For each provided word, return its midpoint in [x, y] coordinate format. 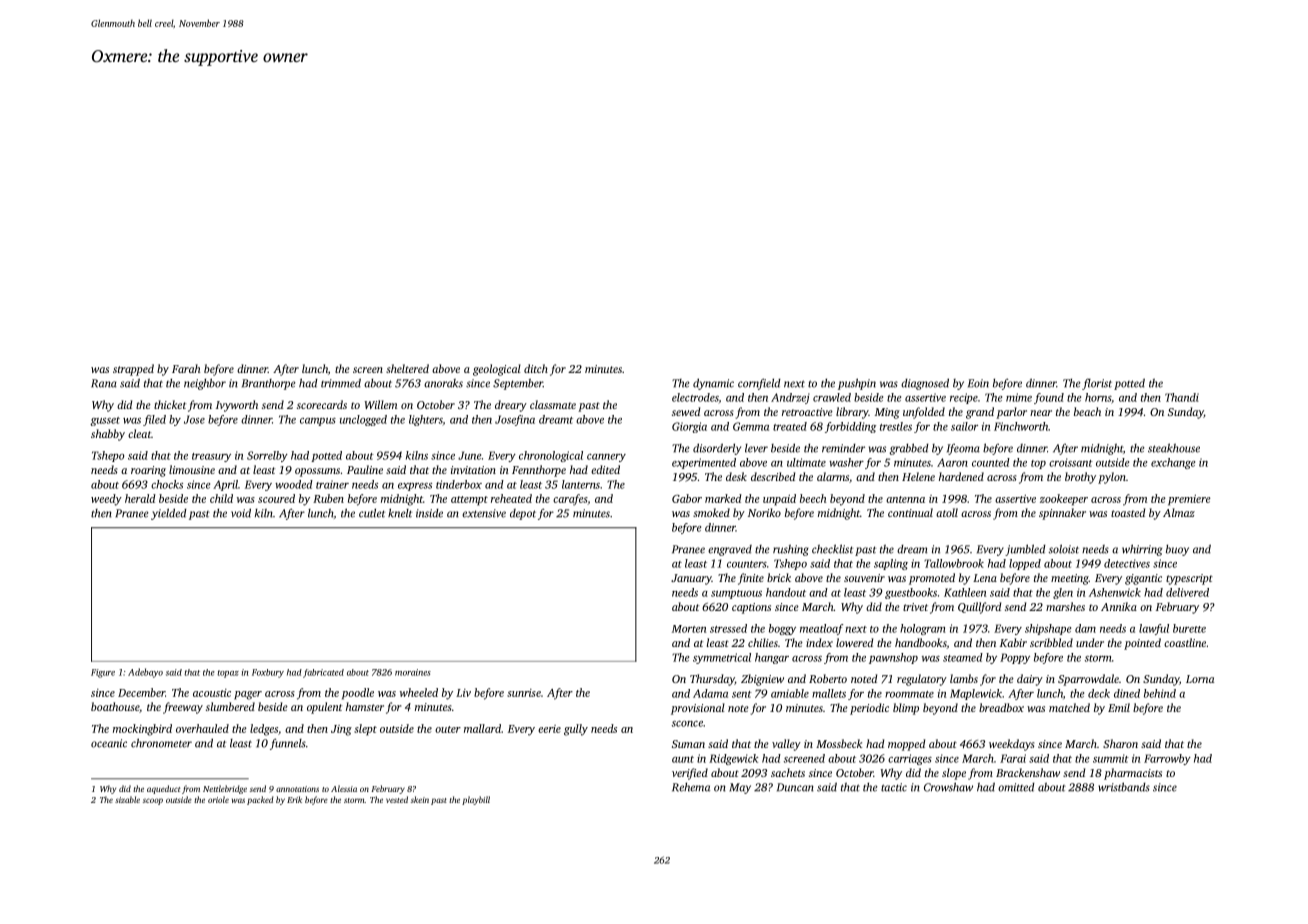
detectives [1127, 563]
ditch [536, 368]
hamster [365, 706]
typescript [1189, 579]
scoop [153, 801]
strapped [133, 370]
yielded [169, 514]
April [225, 485]
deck [1099, 693]
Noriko [764, 512]
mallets [829, 693]
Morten [689, 629]
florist [1097, 384]
